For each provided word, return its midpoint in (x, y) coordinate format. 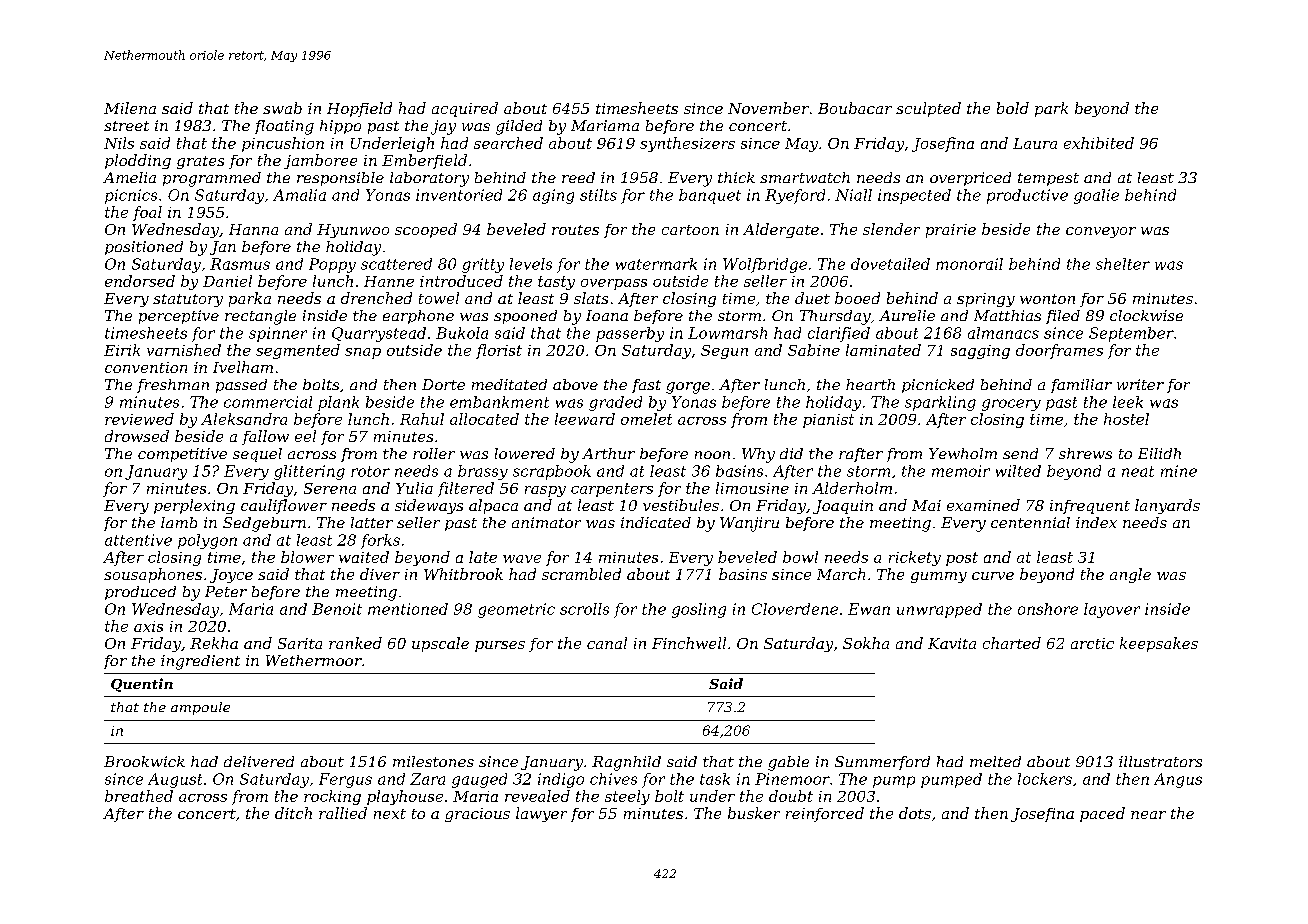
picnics (131, 196)
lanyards (1167, 506)
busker (754, 813)
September (1131, 334)
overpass (614, 284)
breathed (139, 796)
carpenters (612, 490)
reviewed (139, 419)
